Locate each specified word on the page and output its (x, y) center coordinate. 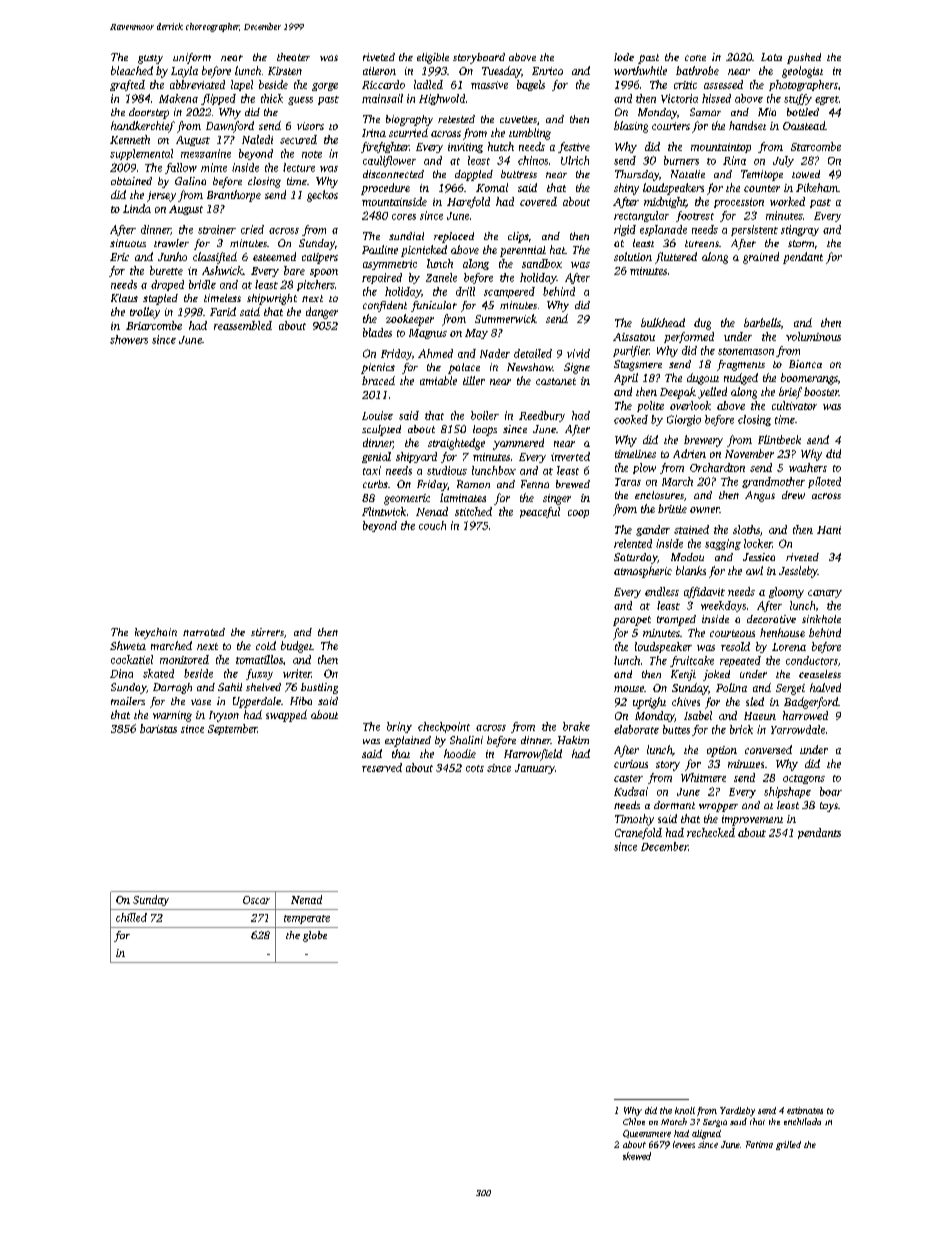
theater (293, 57)
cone (695, 58)
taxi (372, 470)
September (232, 729)
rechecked (711, 832)
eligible (433, 58)
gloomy (786, 592)
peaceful (540, 512)
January (535, 769)
